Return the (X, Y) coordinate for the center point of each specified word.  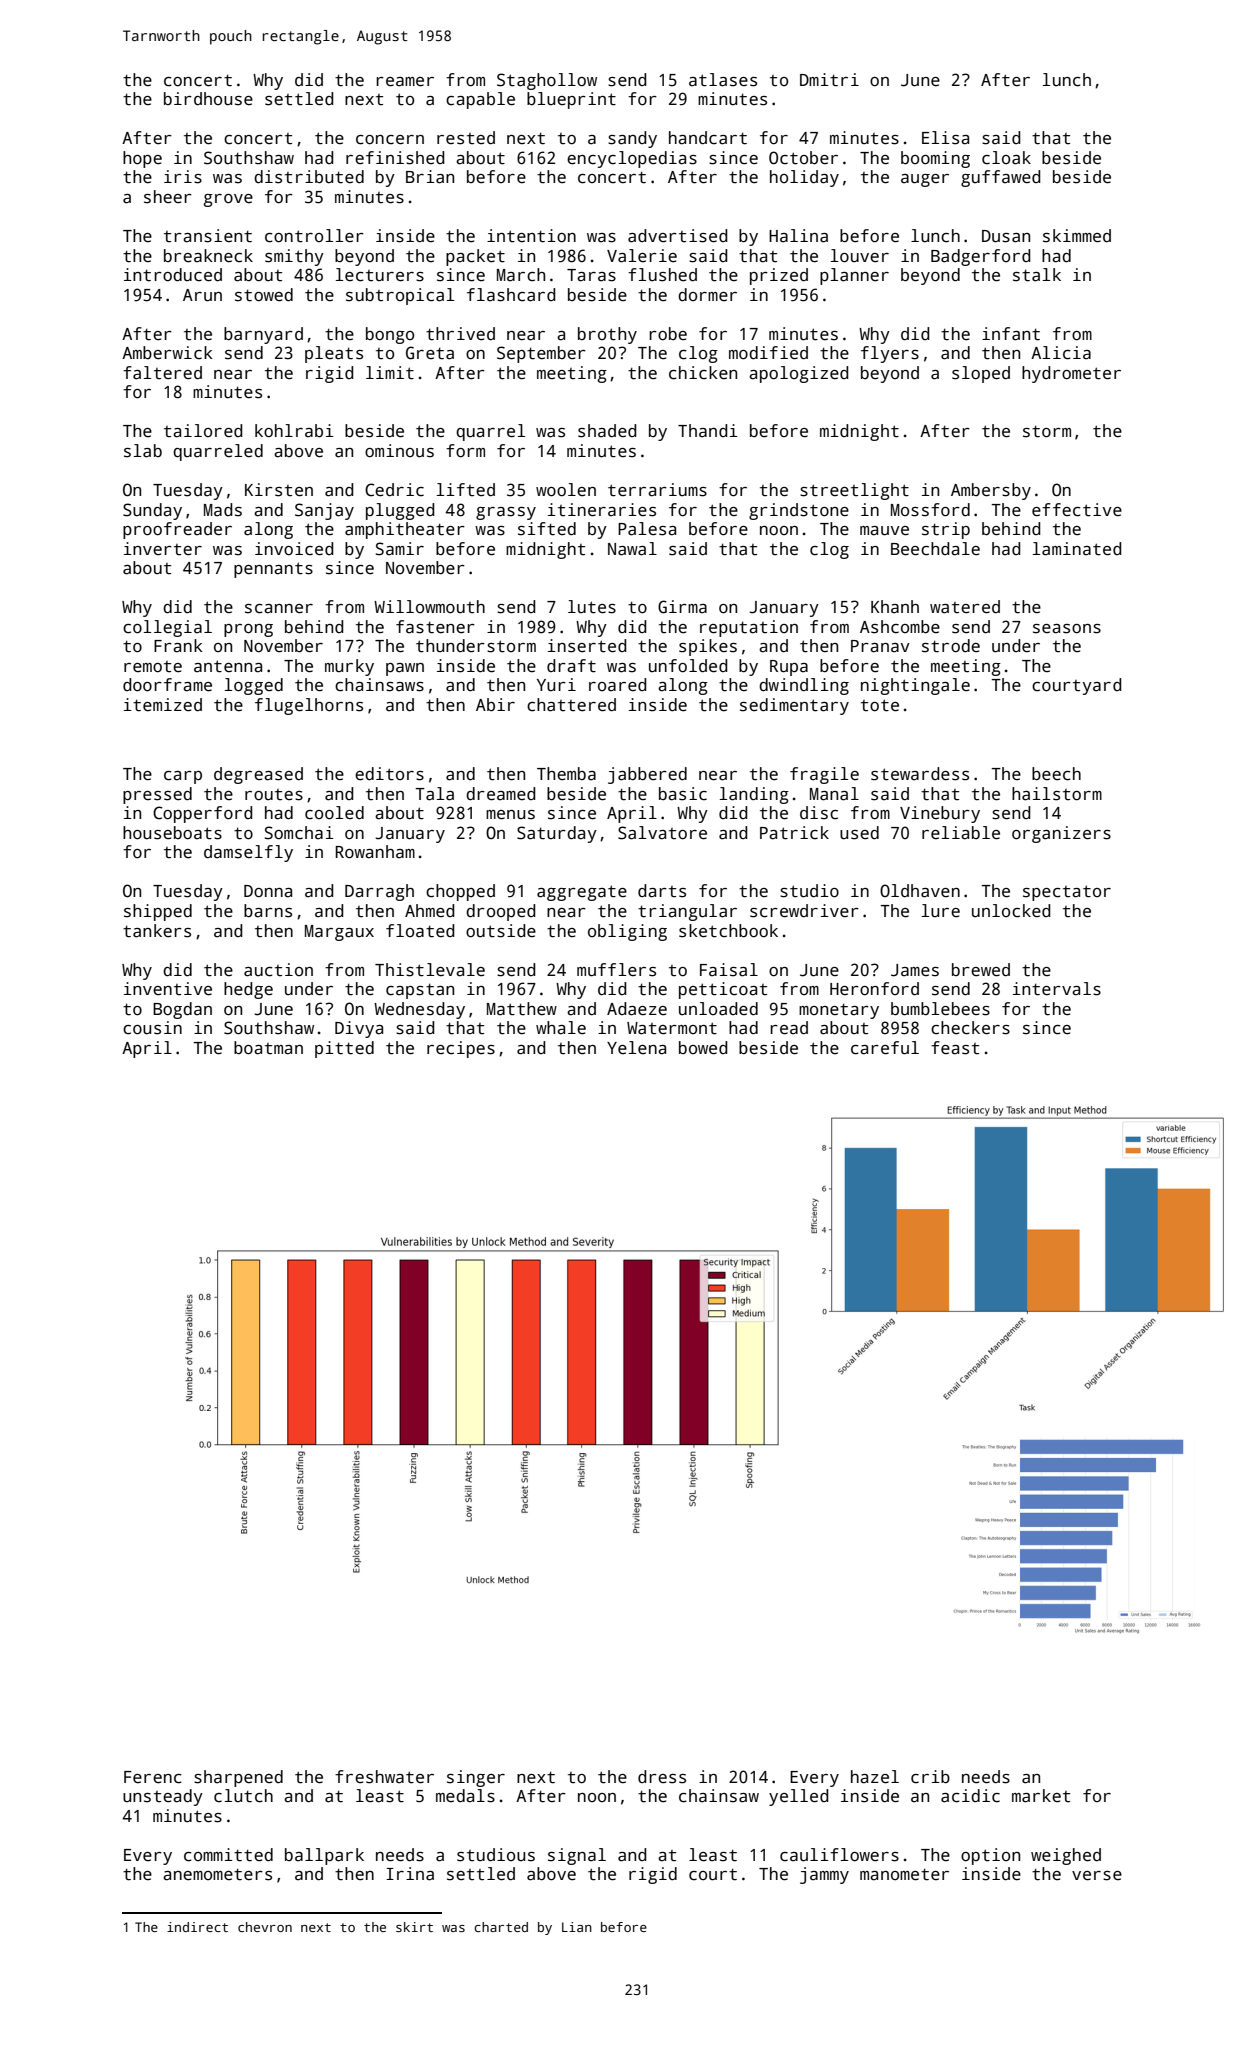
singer (476, 1778)
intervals (1057, 989)
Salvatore (662, 833)
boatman (268, 1048)
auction (278, 970)
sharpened (238, 1778)
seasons (1067, 629)
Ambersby (991, 491)
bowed (703, 1048)
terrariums (657, 490)
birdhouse (208, 99)
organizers (1061, 834)
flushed (662, 275)
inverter (163, 549)
